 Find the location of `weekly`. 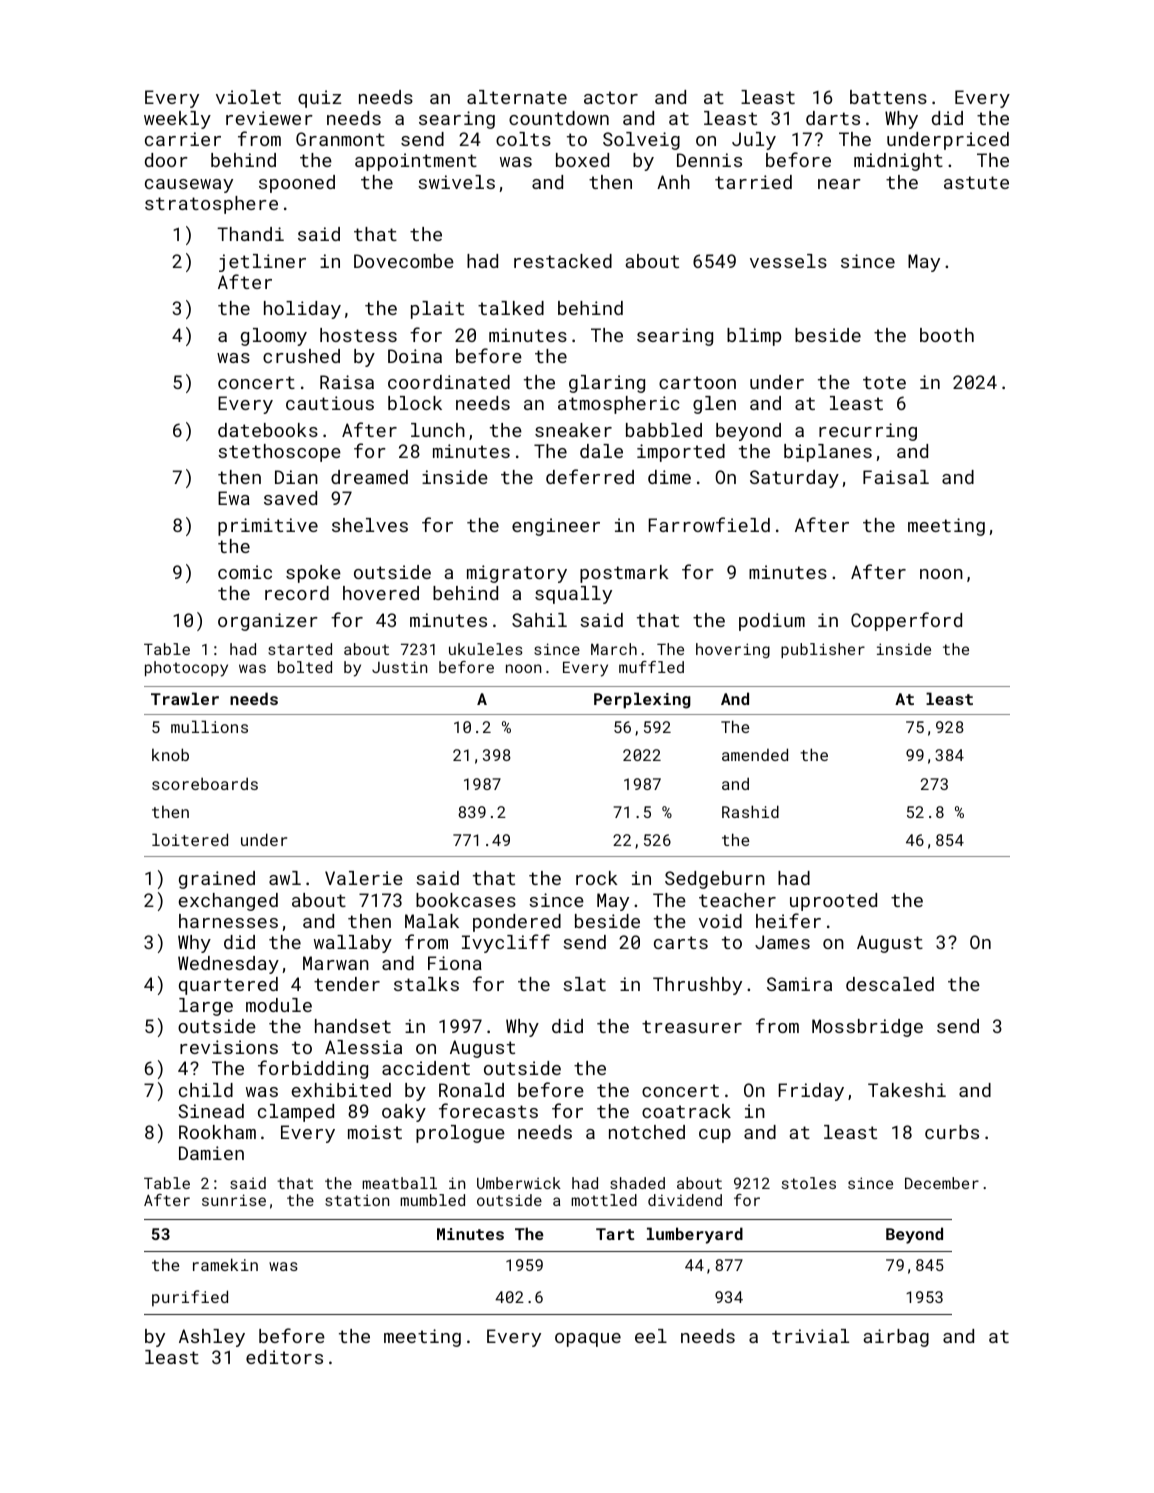

weekly is located at coordinates (177, 120).
